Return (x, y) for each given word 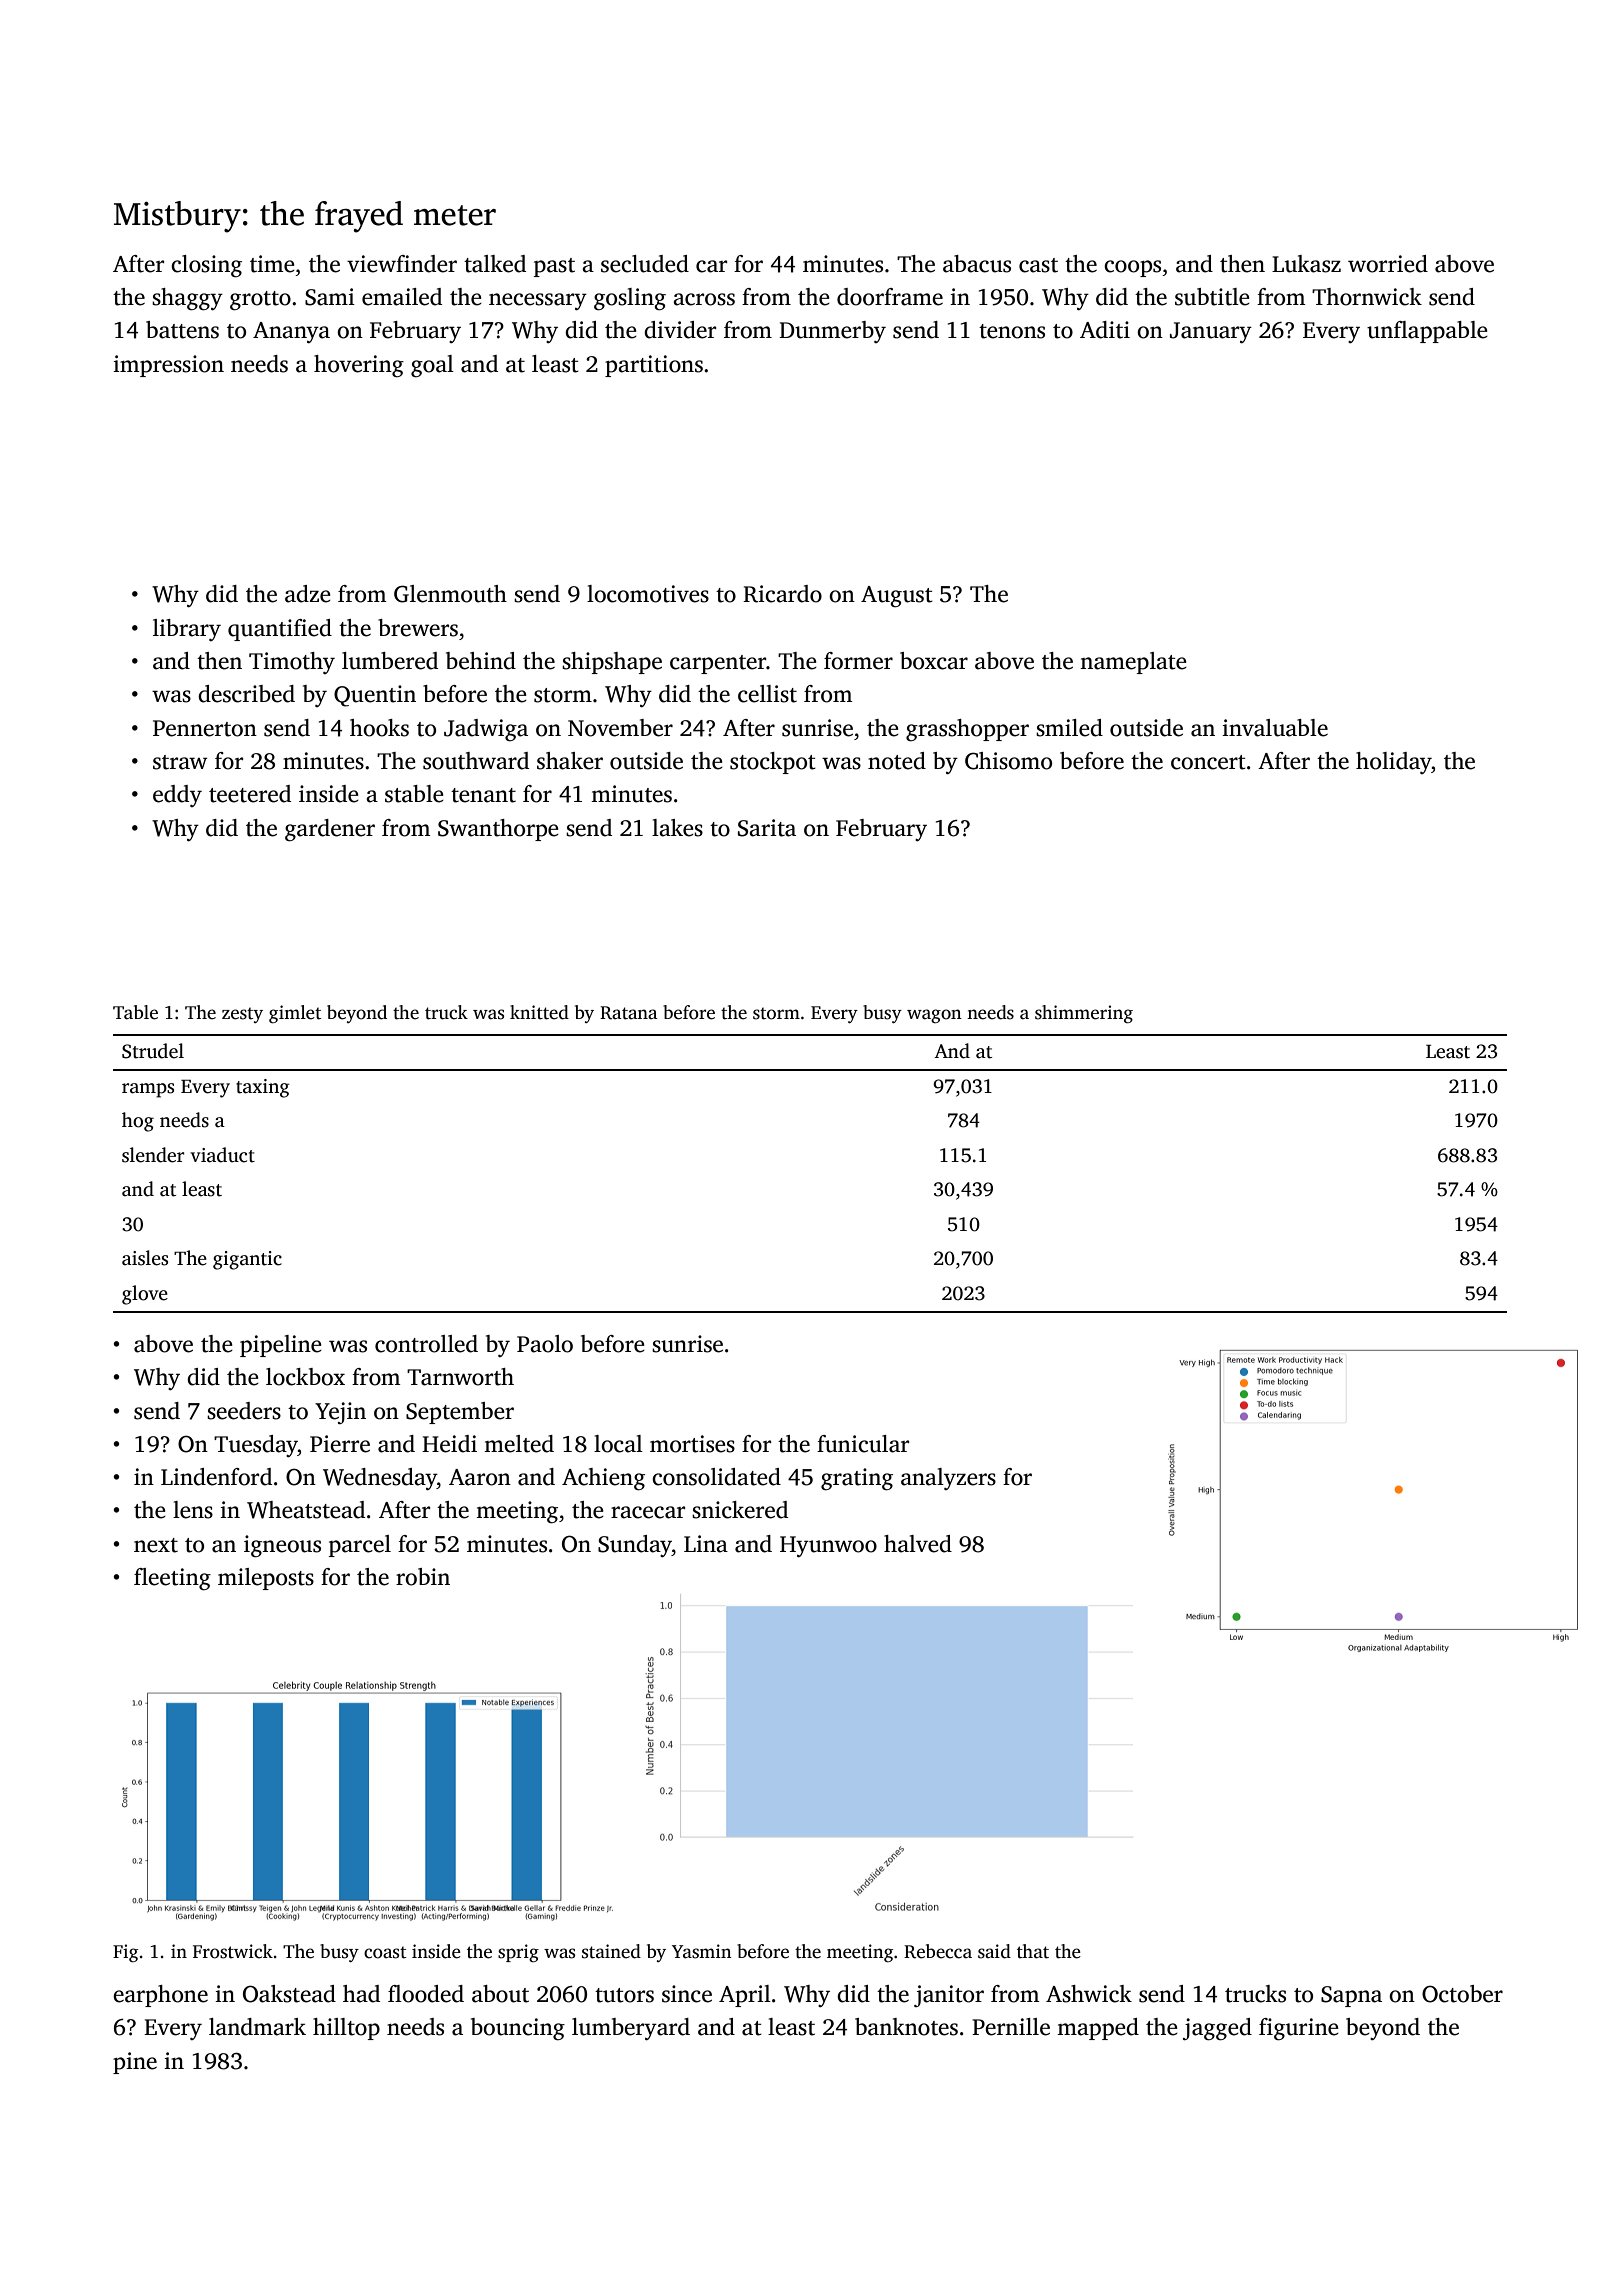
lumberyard (631, 2029)
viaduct (222, 1155)
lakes (677, 828)
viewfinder (402, 264)
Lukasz (1306, 264)
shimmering (1084, 1014)
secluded (645, 264)
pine (135, 2063)
